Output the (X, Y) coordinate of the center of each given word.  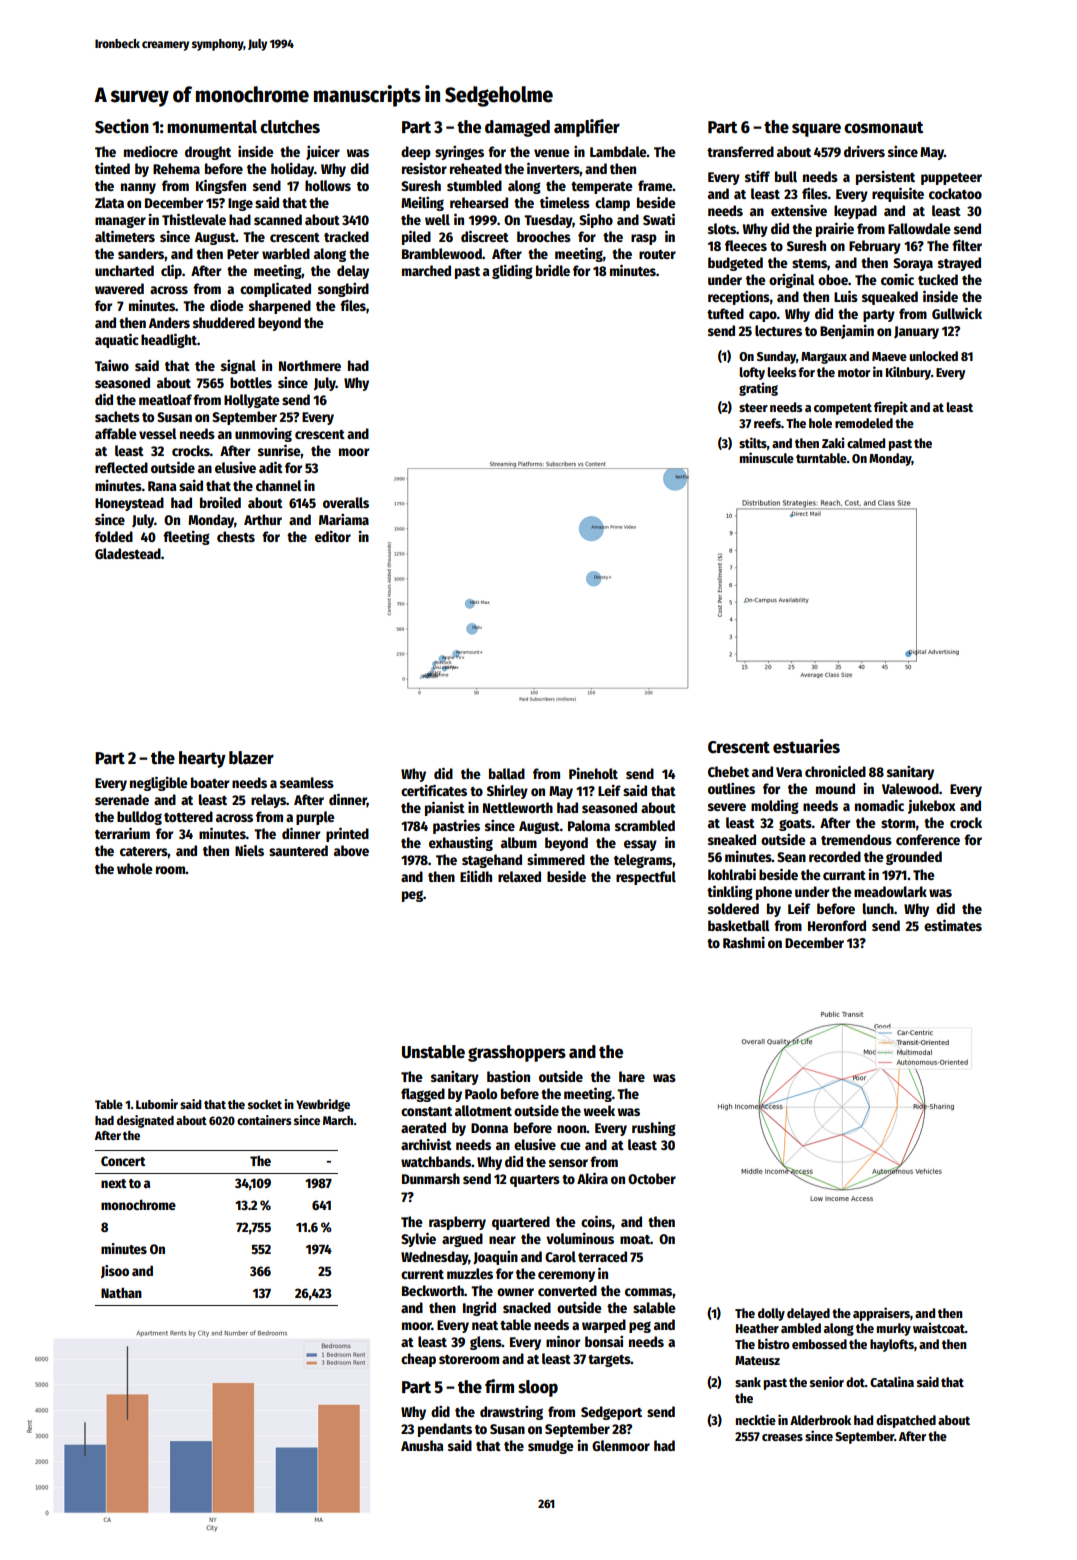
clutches (290, 127)
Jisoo (115, 1271)
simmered (556, 859)
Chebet (728, 771)
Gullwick (957, 313)
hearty (202, 759)
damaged (517, 128)
